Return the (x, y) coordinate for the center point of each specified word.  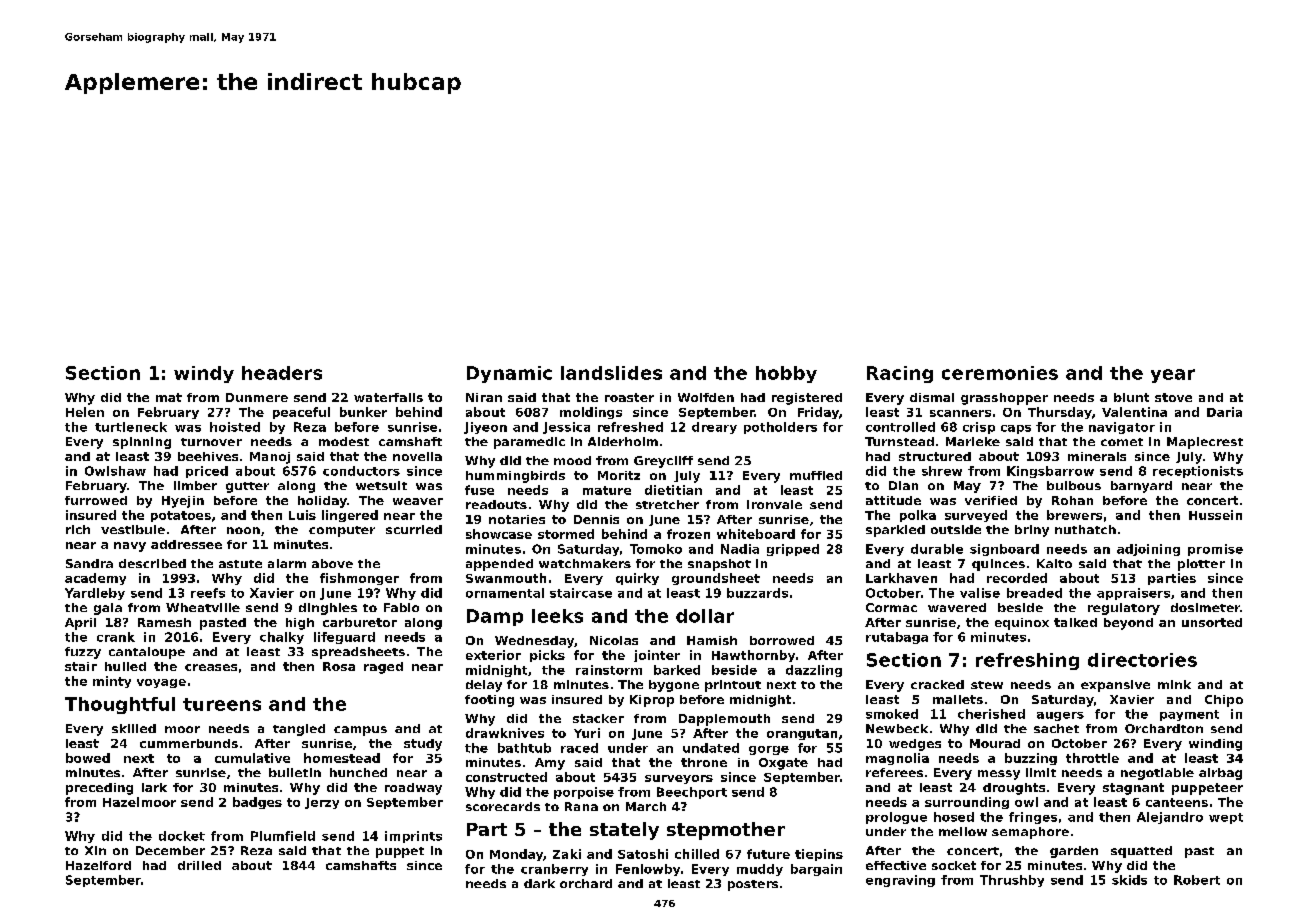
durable (937, 549)
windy (204, 374)
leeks (557, 616)
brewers (1074, 515)
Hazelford (98, 865)
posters (753, 885)
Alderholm (623, 441)
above (332, 563)
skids (1129, 880)
